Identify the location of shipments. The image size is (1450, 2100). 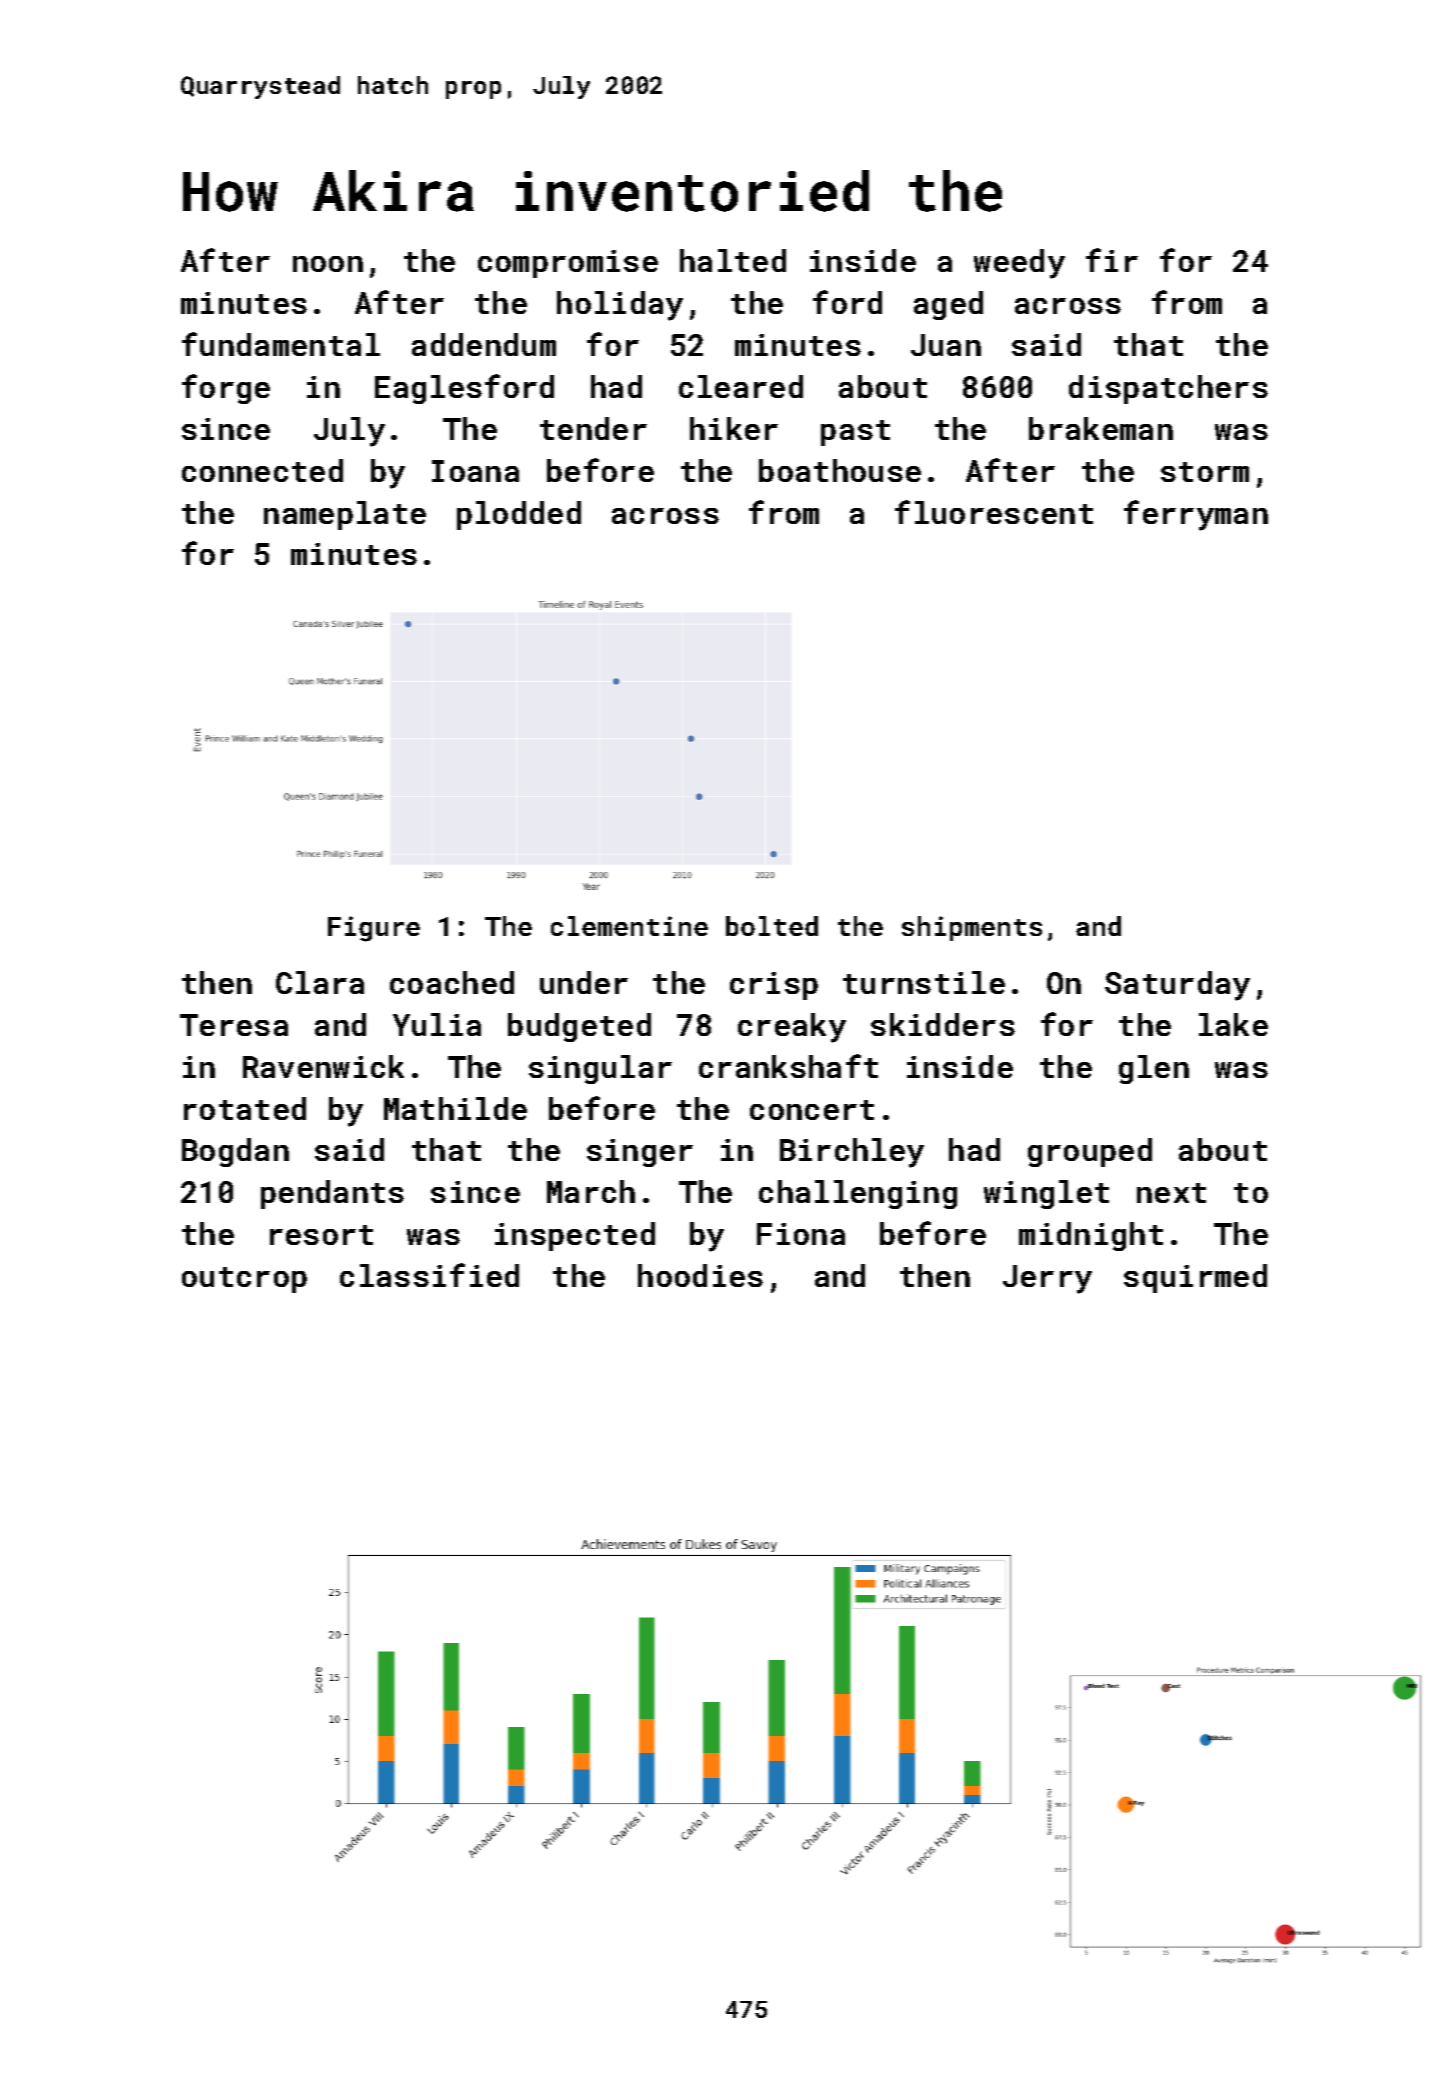
(972, 928).
